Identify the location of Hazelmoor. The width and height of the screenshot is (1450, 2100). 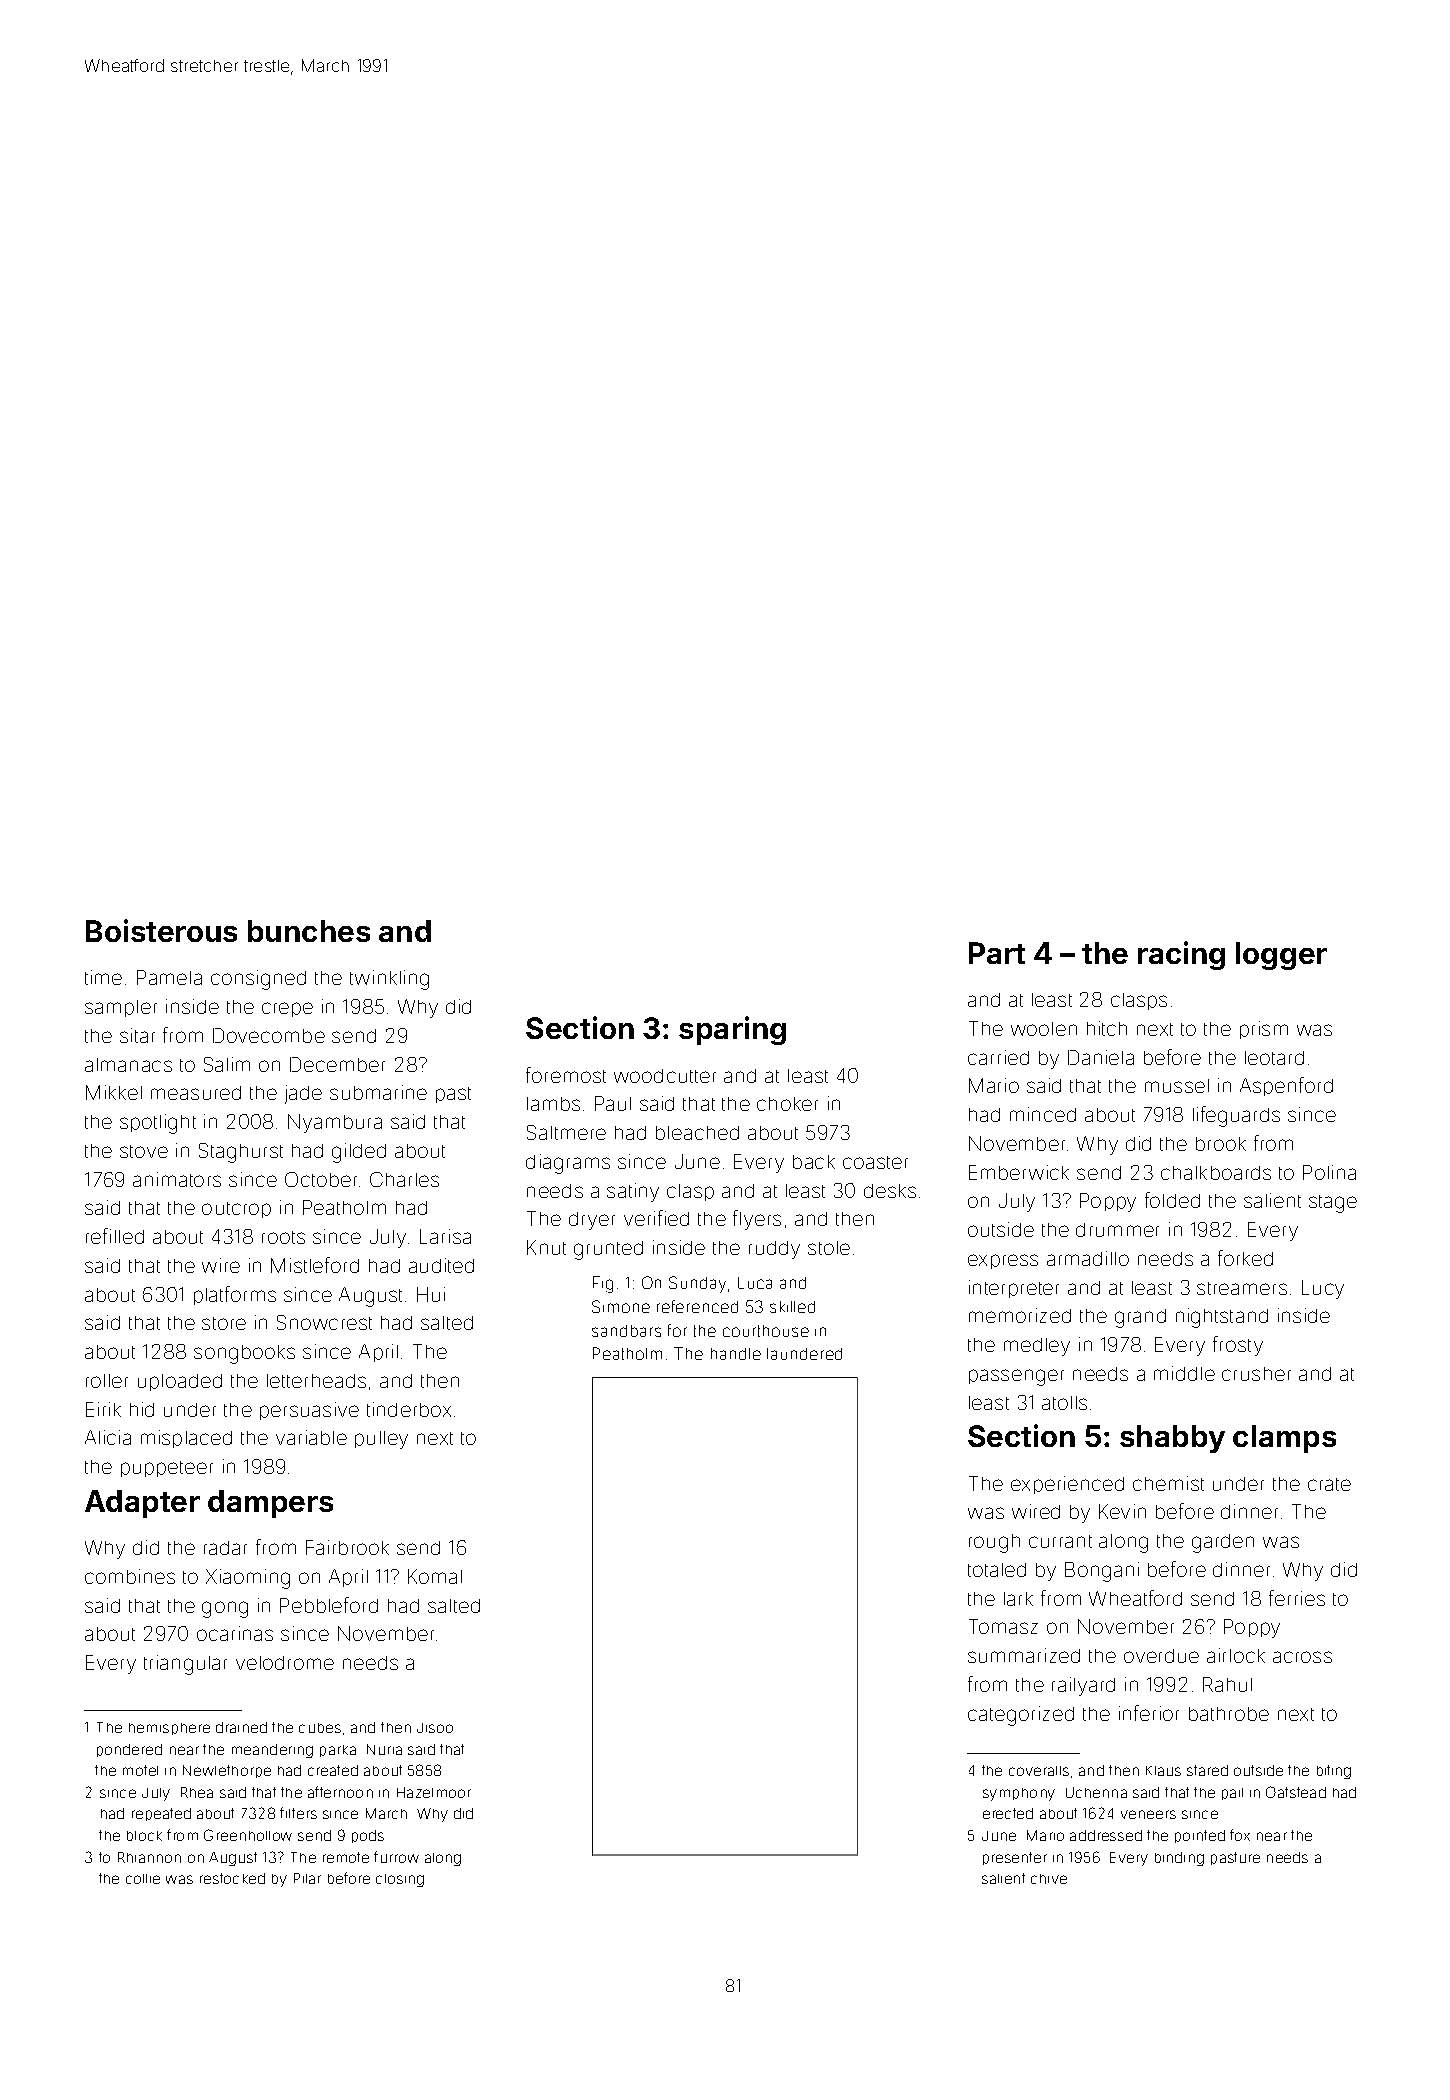
(434, 1792).
